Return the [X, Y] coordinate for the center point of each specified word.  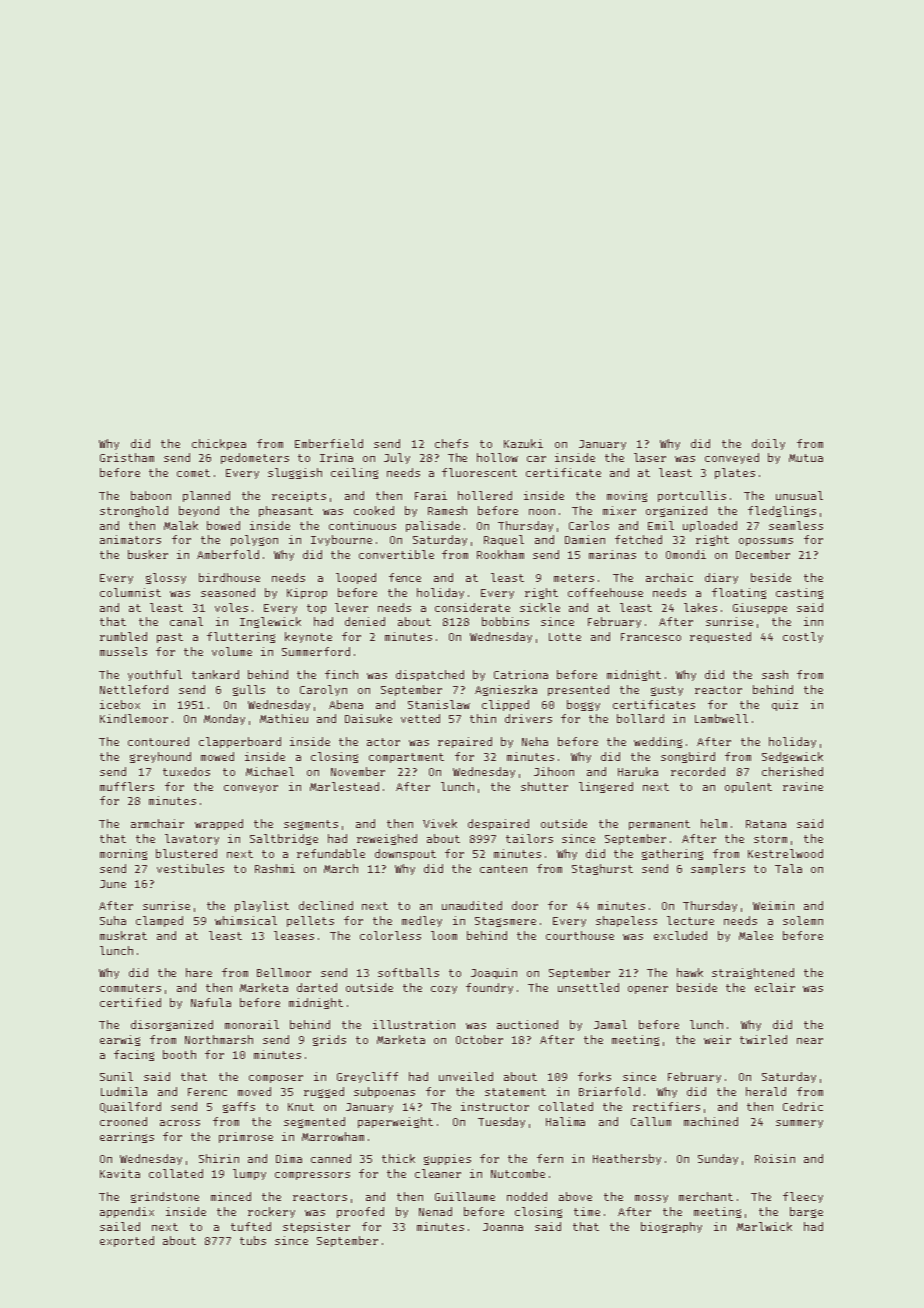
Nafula [211, 1002]
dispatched [430, 675]
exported [127, 1241]
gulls [249, 690]
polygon [254, 540]
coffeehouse [605, 592]
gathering [672, 854]
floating [739, 593]
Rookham [500, 554]
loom [444, 935]
